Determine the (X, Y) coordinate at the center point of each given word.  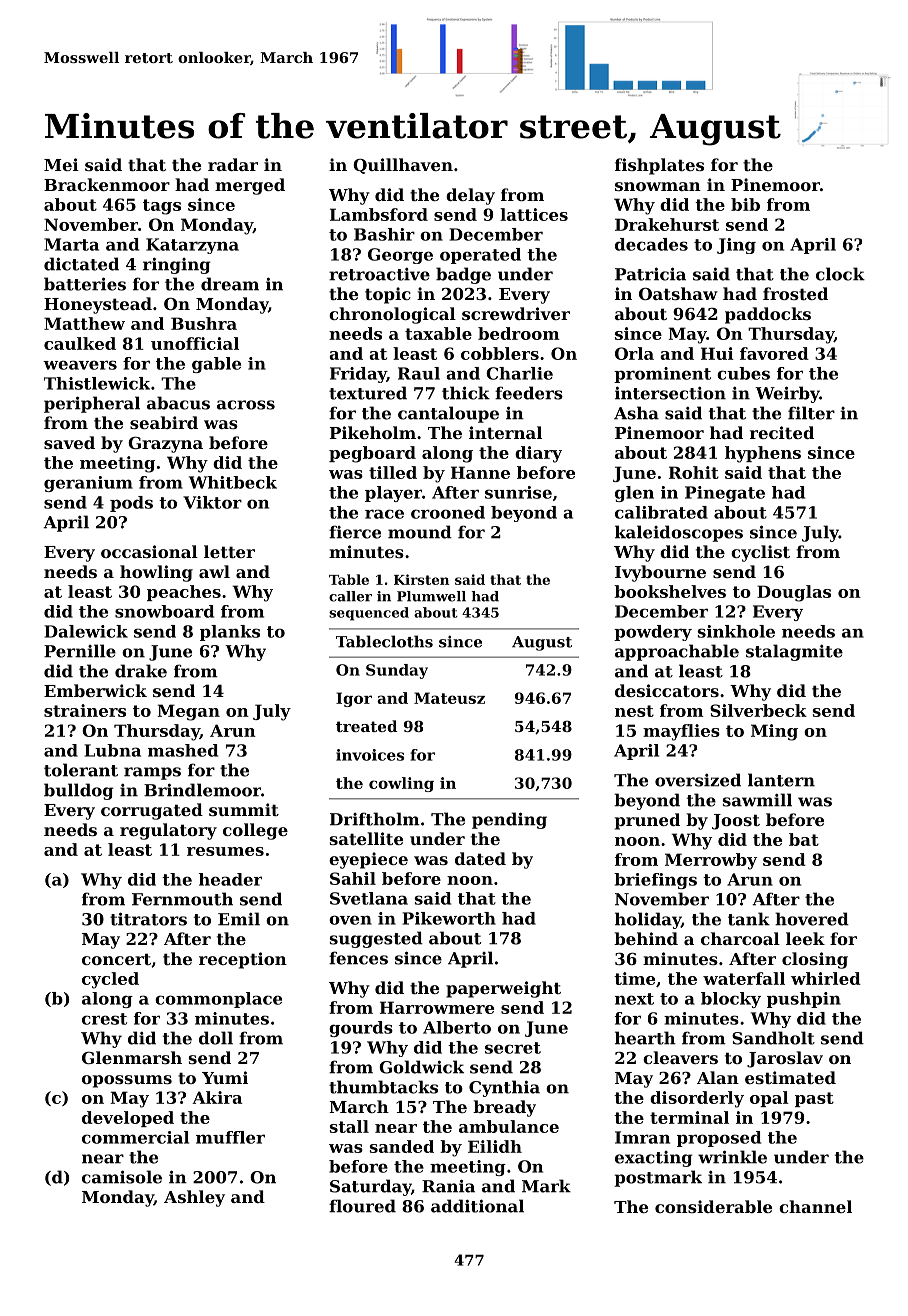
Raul (419, 373)
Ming (774, 732)
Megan (189, 712)
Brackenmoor (107, 184)
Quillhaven (403, 166)
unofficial (195, 343)
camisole (122, 1177)
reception (243, 960)
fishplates (659, 166)
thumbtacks (383, 1087)
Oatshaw (678, 293)
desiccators (667, 690)
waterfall (744, 978)
